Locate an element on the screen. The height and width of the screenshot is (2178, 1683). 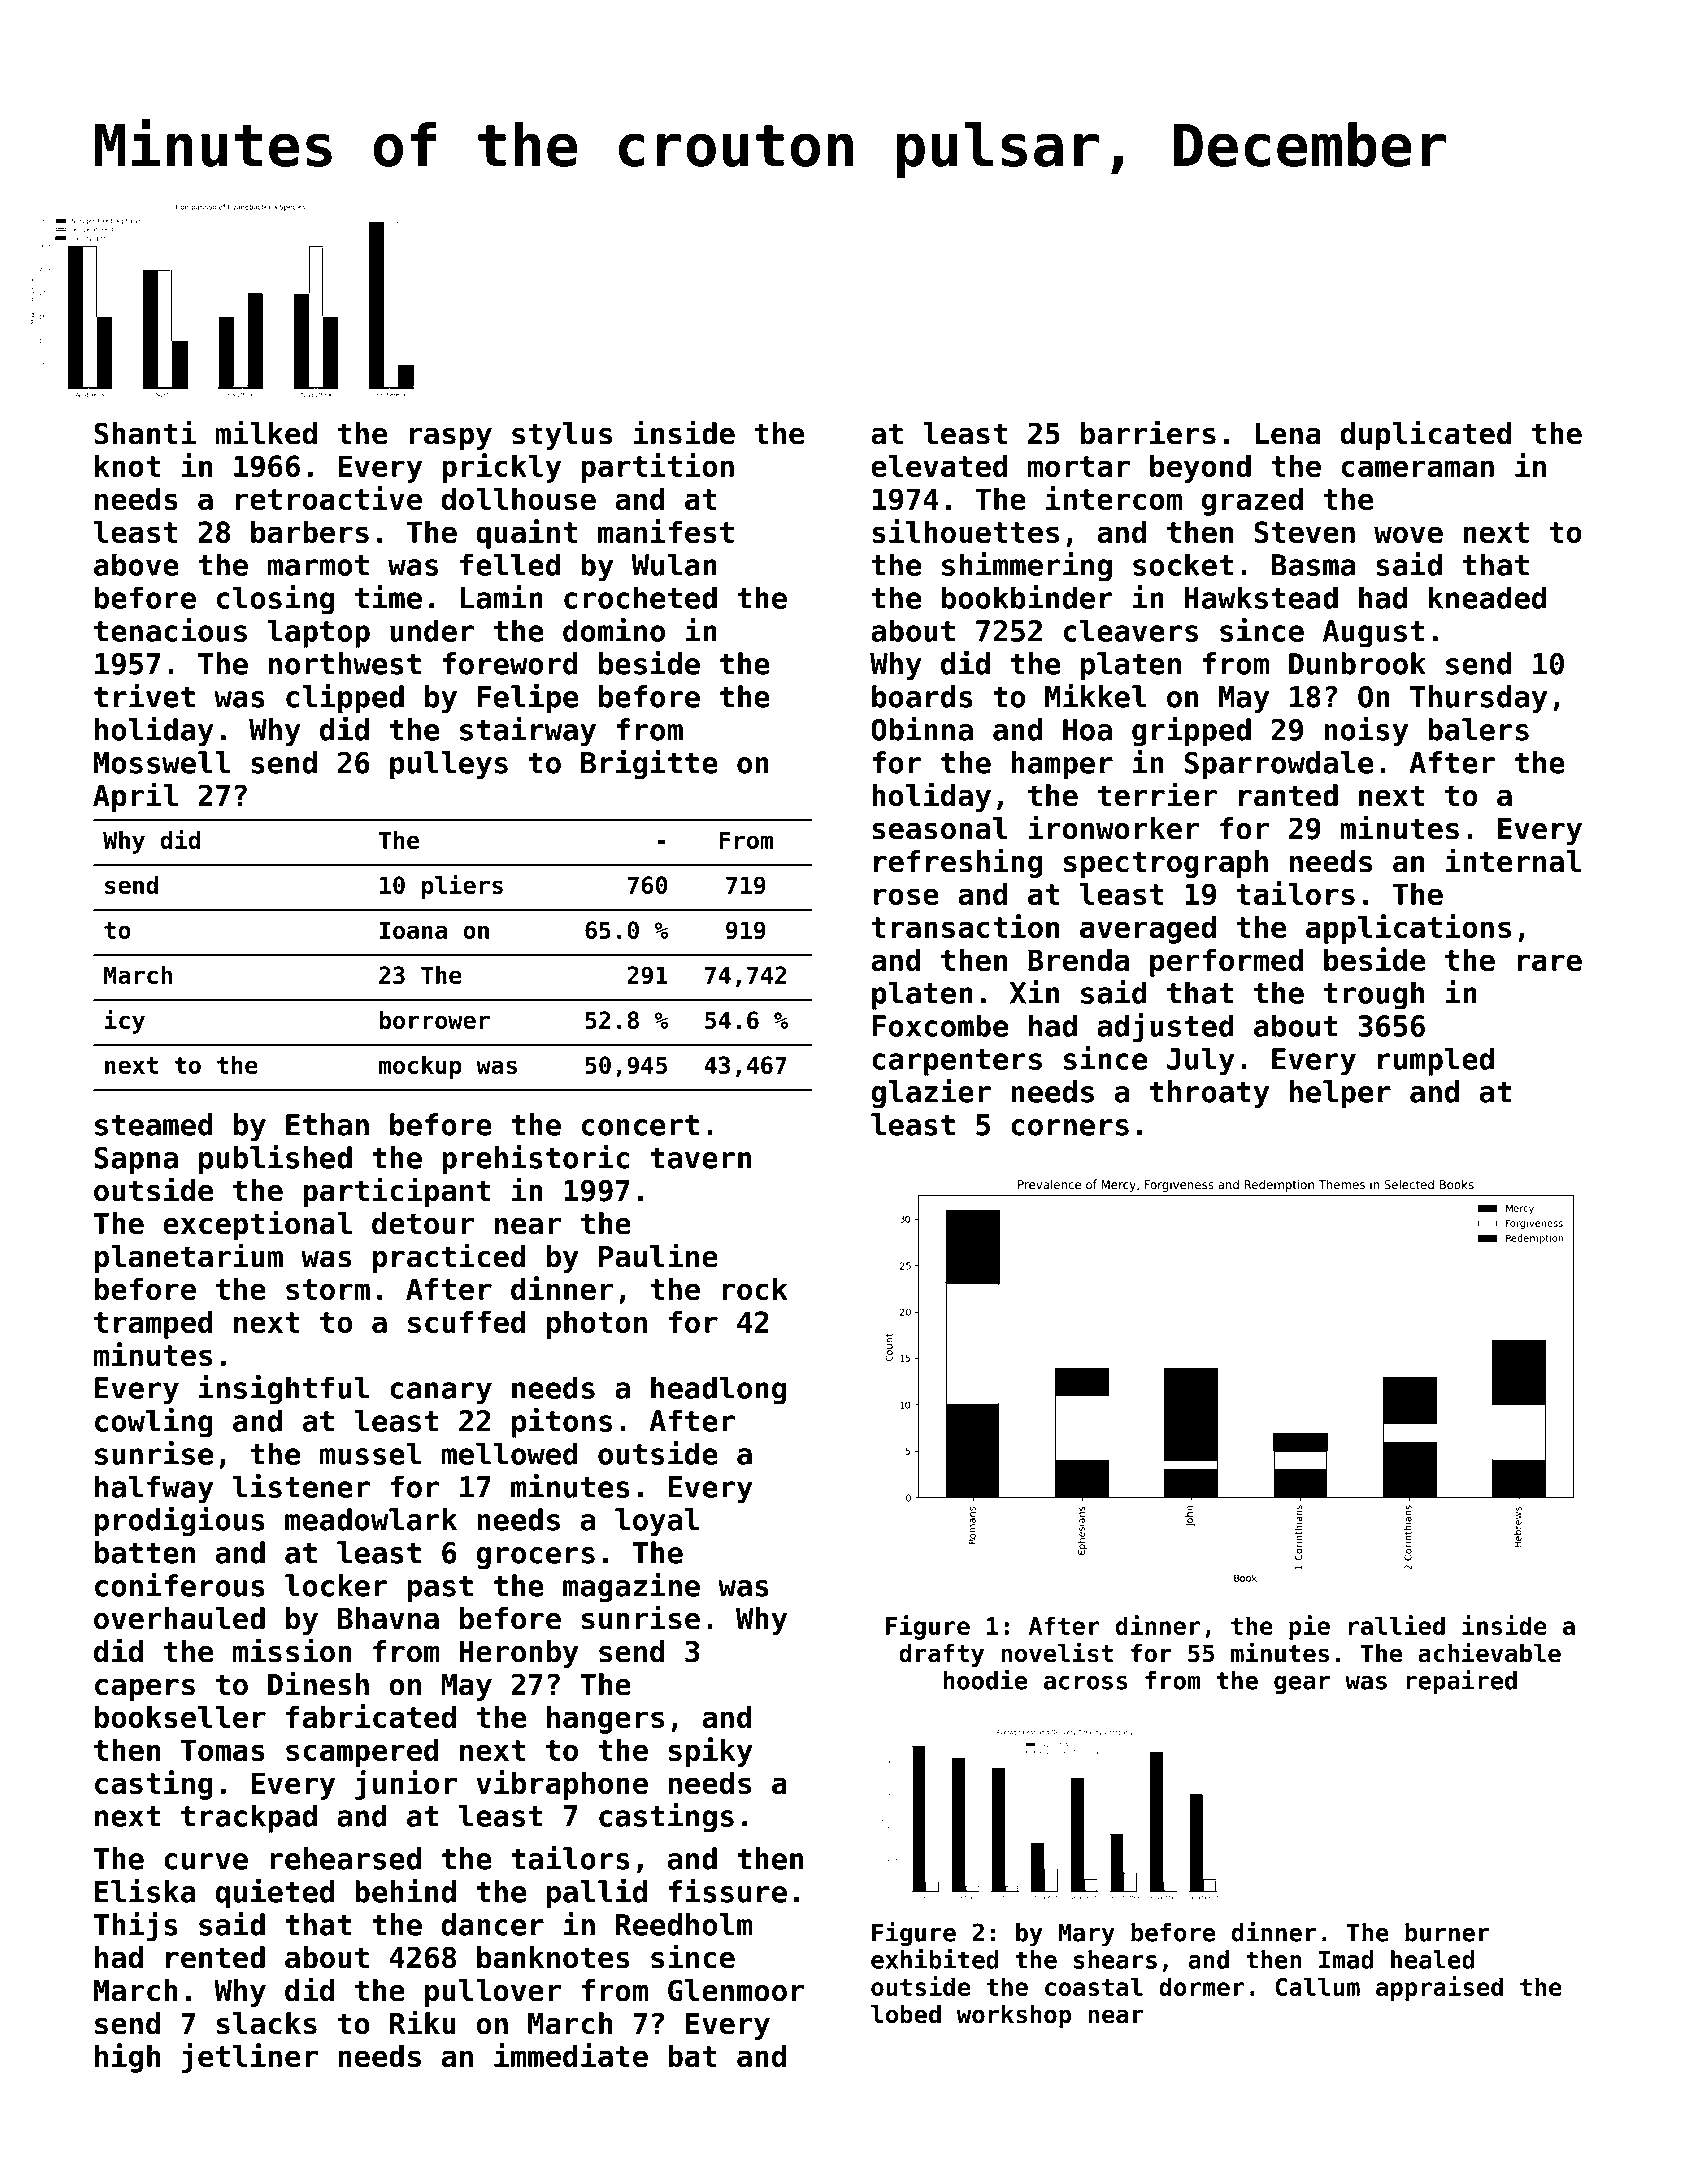
barriers is located at coordinates (1148, 432).
